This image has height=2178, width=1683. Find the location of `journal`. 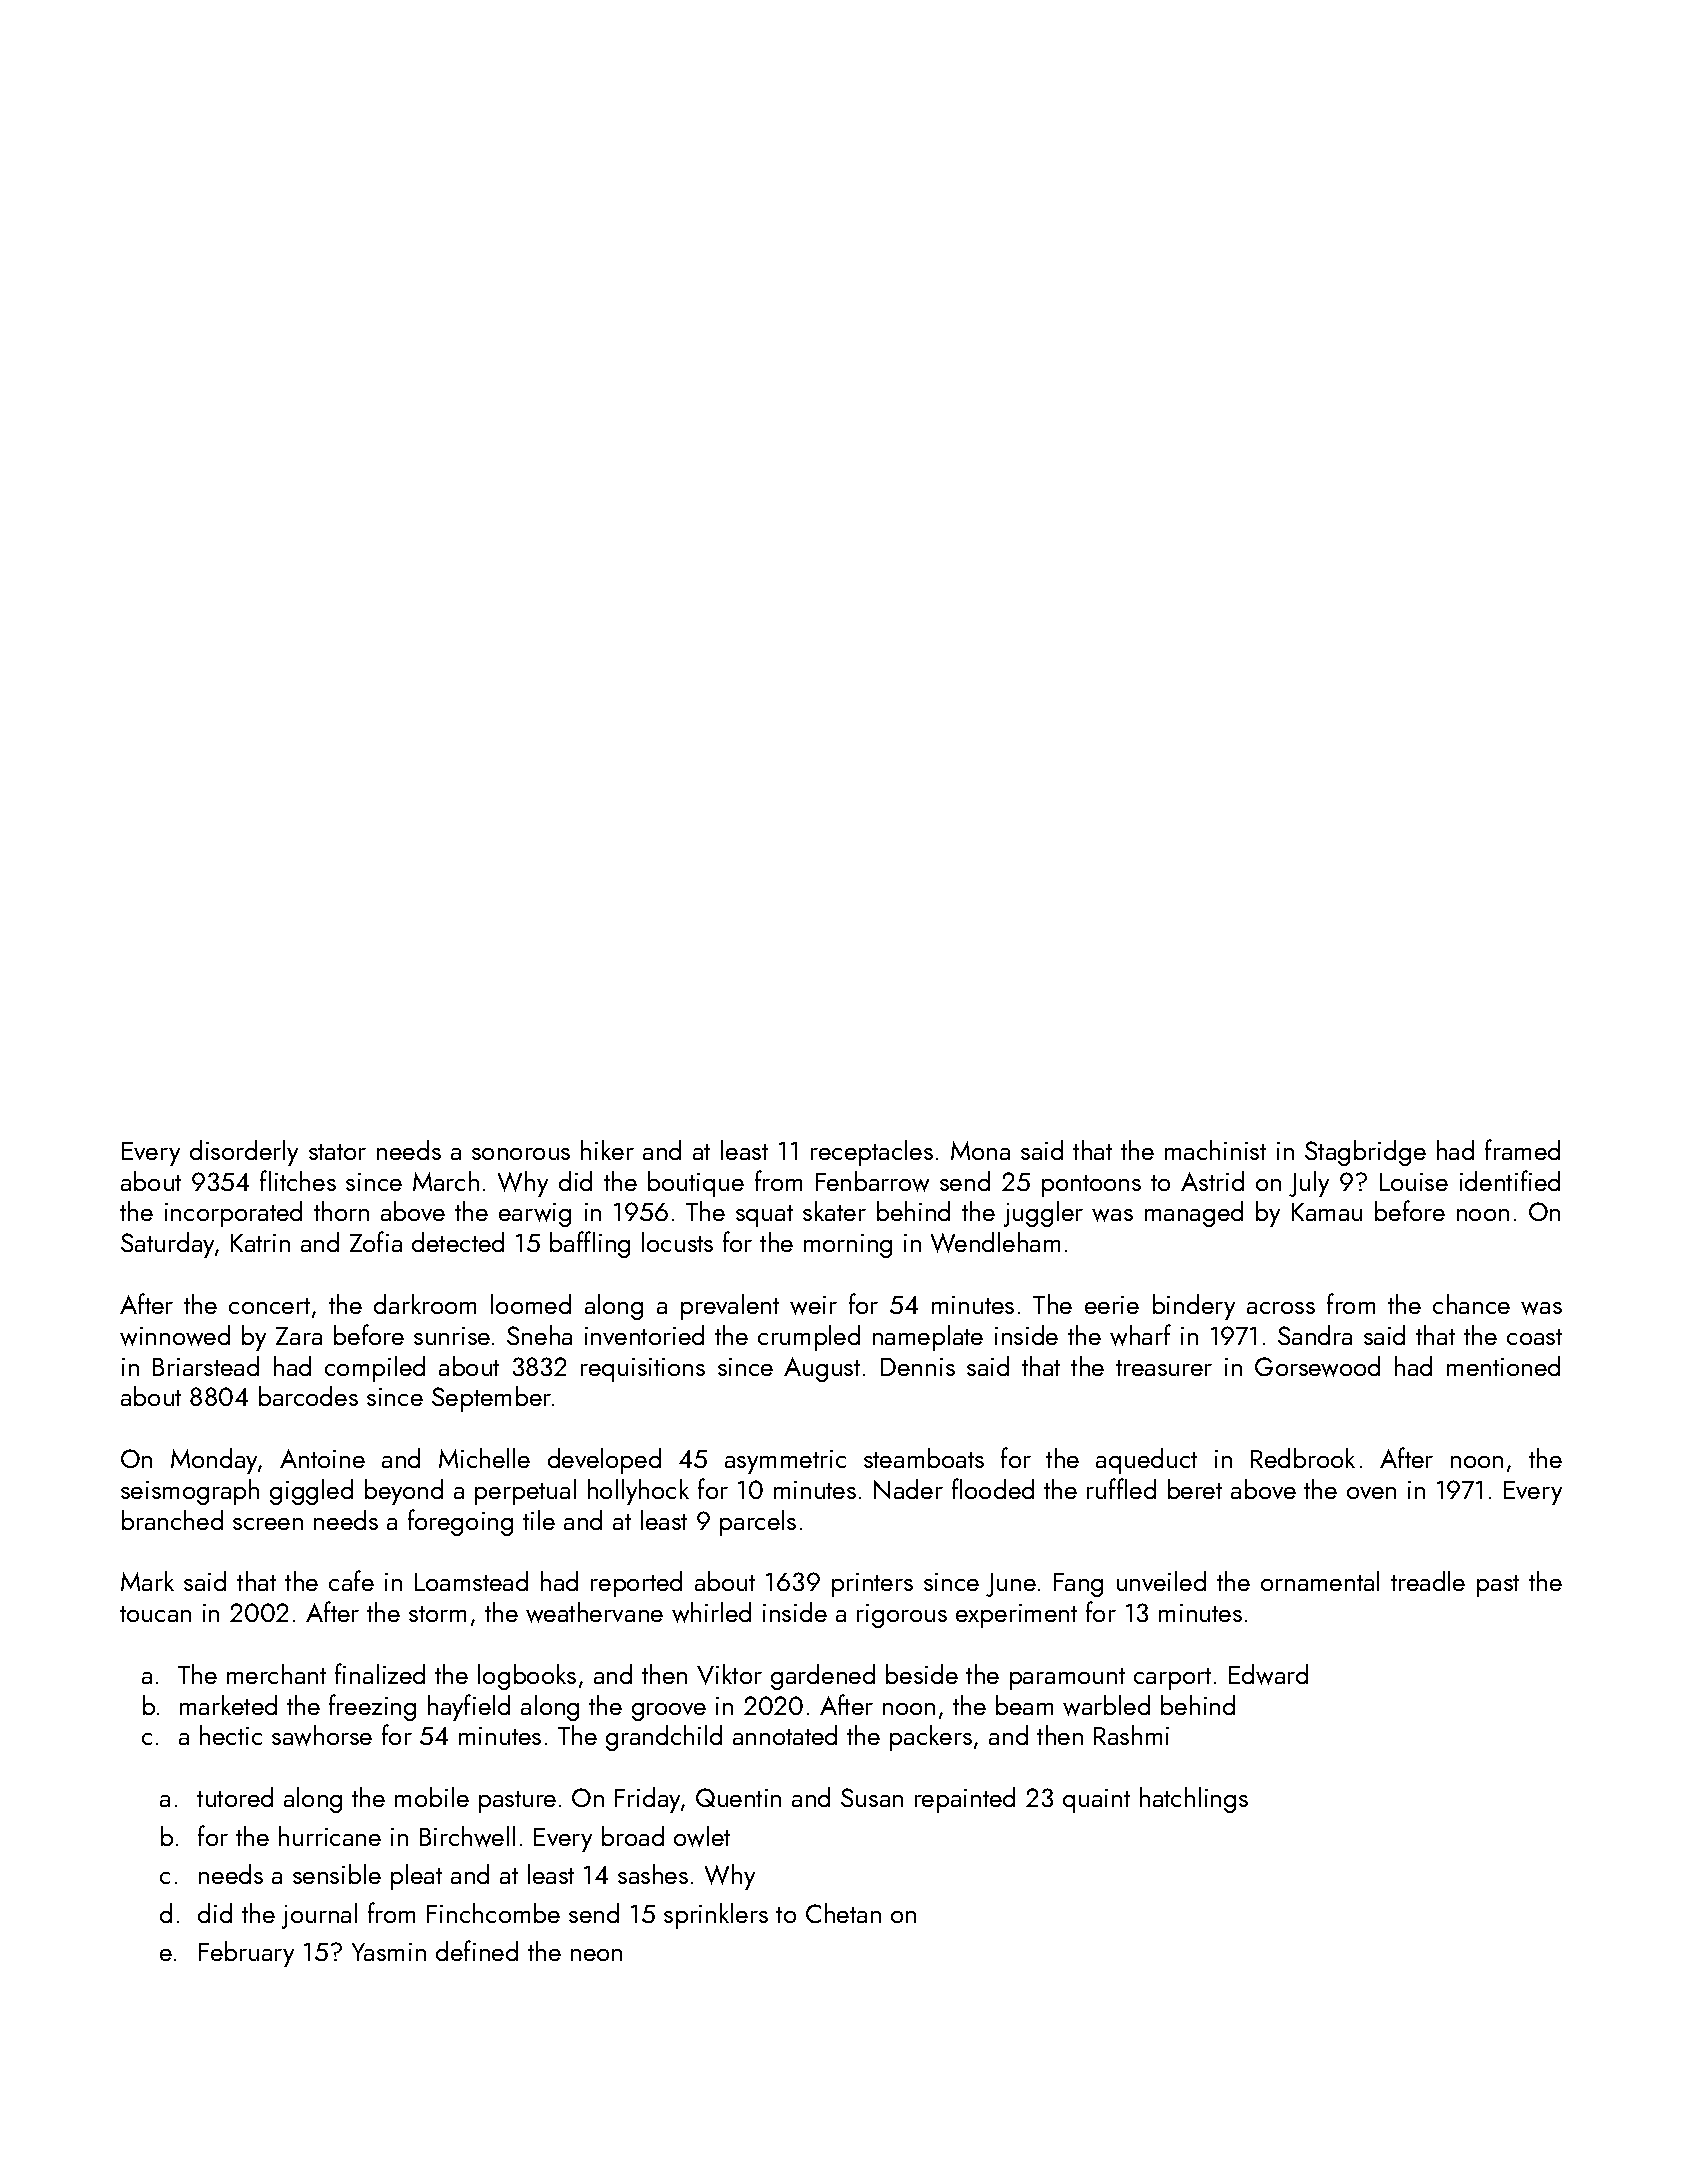

journal is located at coordinates (319, 1916).
